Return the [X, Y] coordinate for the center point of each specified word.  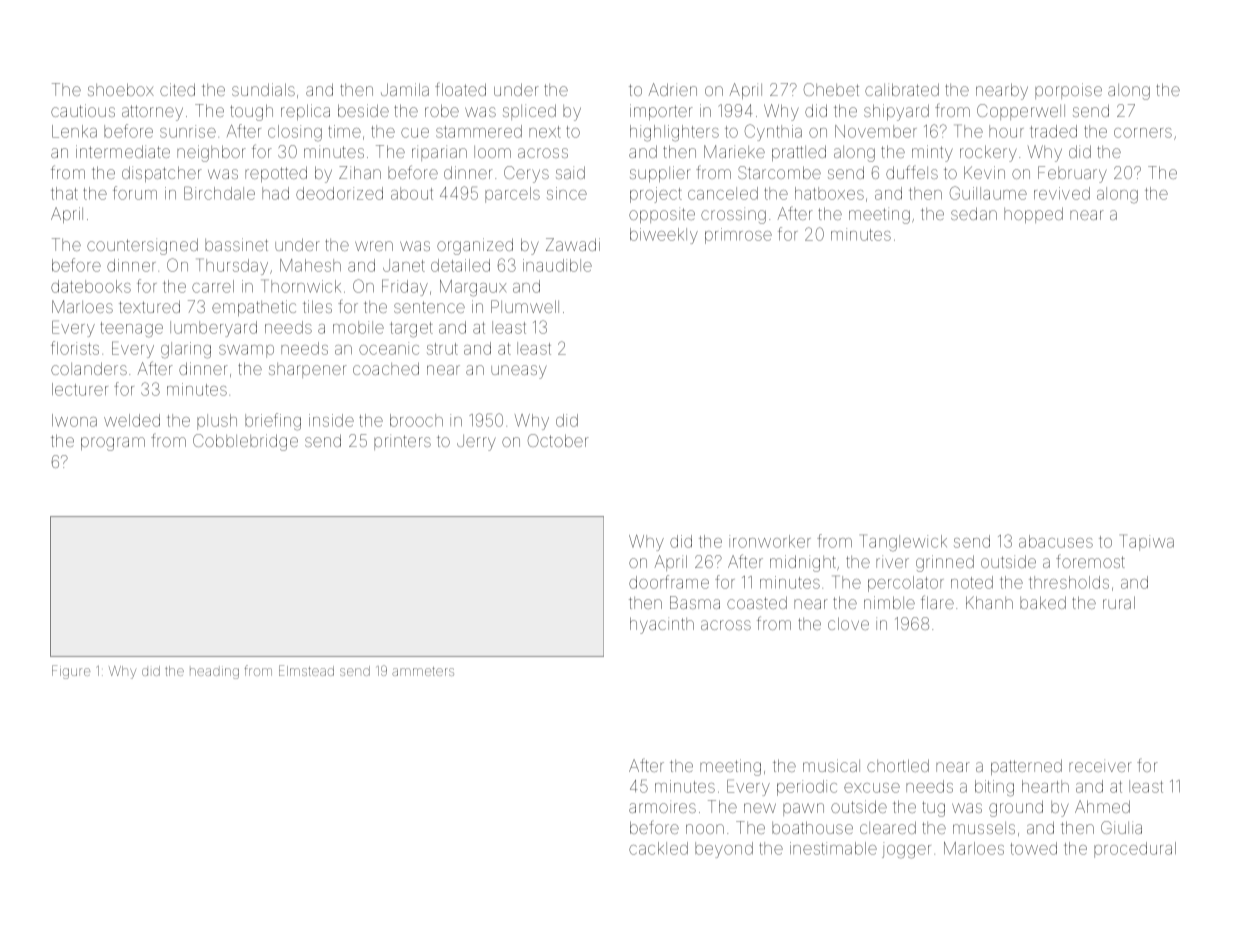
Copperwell [1021, 112]
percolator [906, 584]
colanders [89, 368]
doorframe [669, 582]
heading [214, 673]
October [558, 440]
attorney [152, 113]
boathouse [812, 827]
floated [460, 89]
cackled [658, 848]
